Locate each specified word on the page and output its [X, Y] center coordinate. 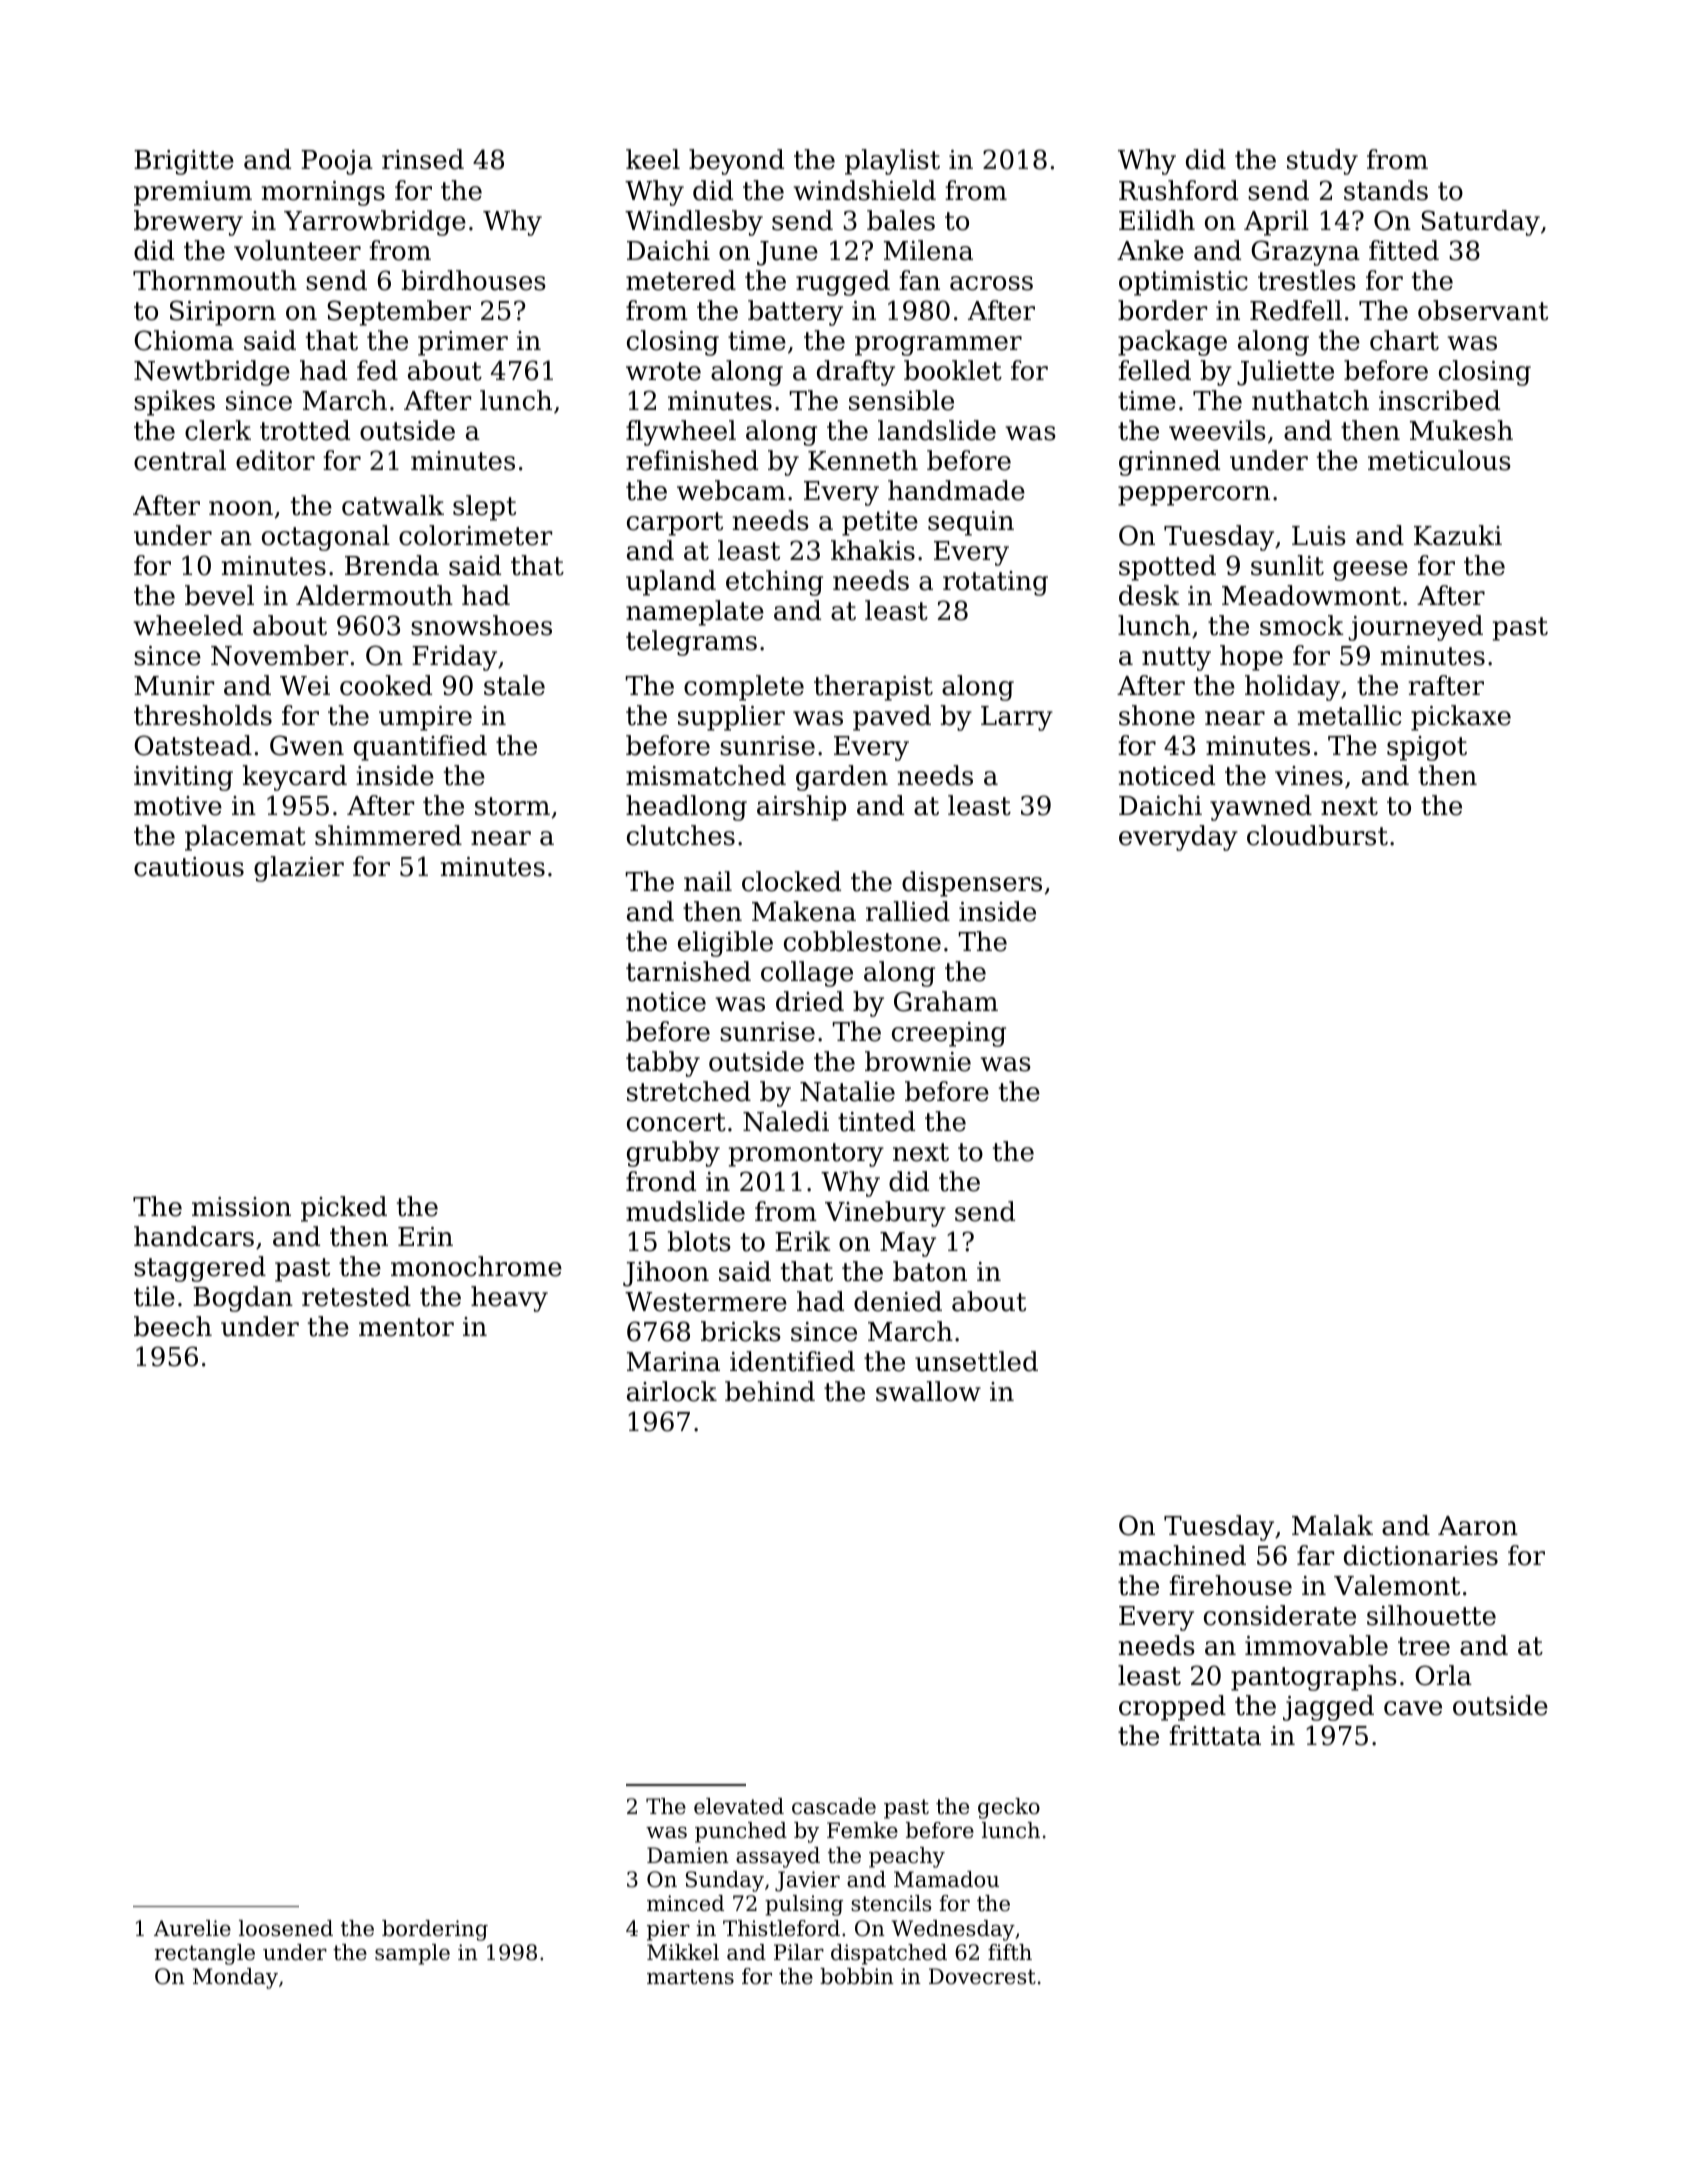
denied [898, 1301]
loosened [286, 1928]
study [1322, 162]
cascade [834, 1806]
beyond [736, 162]
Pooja [337, 162]
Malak [1332, 1525]
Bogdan [243, 1299]
